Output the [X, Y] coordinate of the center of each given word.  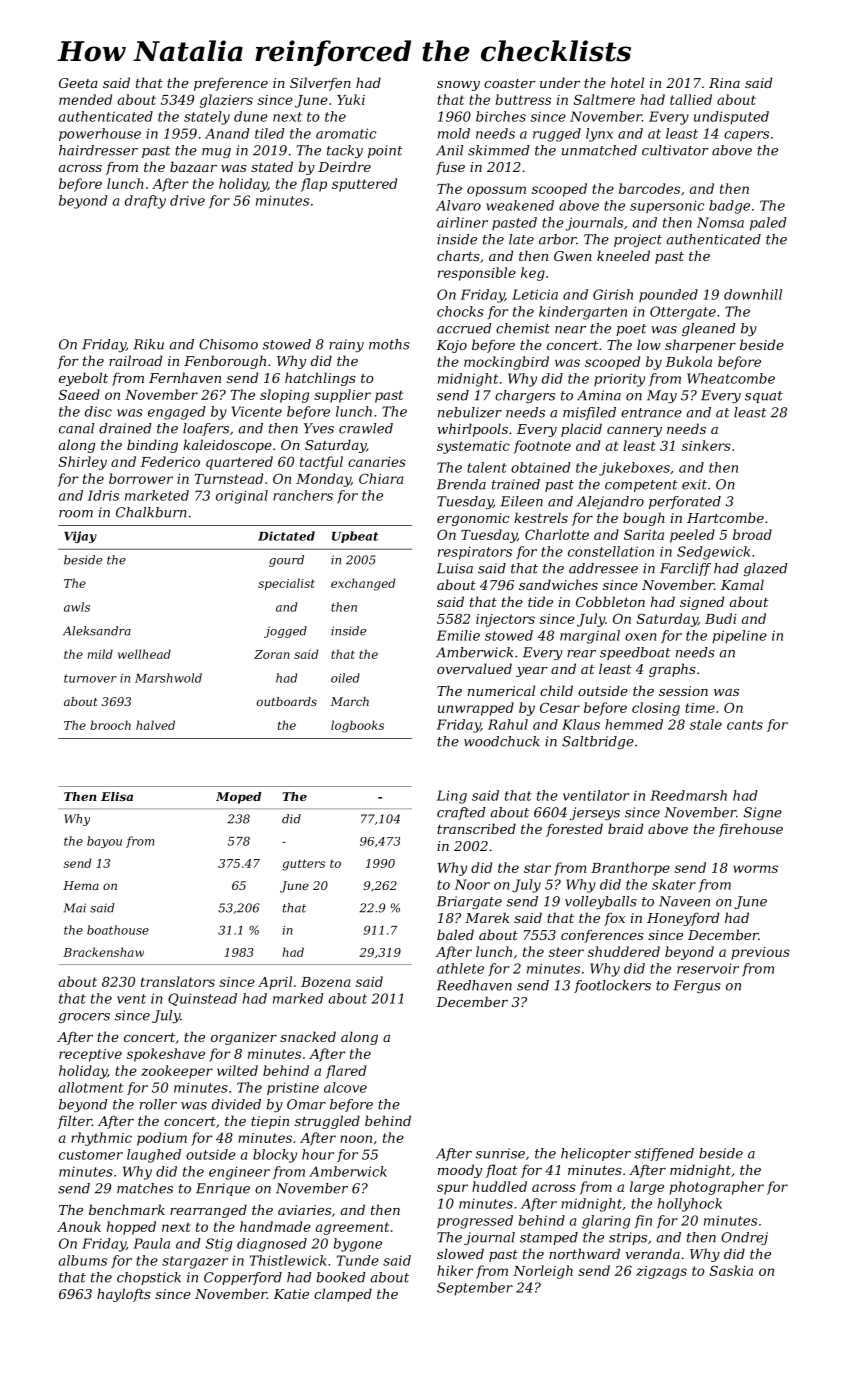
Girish [613, 294]
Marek [487, 917]
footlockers [612, 986]
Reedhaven [474, 985]
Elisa [117, 796]
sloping [284, 396]
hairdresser [98, 150]
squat [764, 397]
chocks [460, 311]
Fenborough [225, 362]
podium [162, 1139]
